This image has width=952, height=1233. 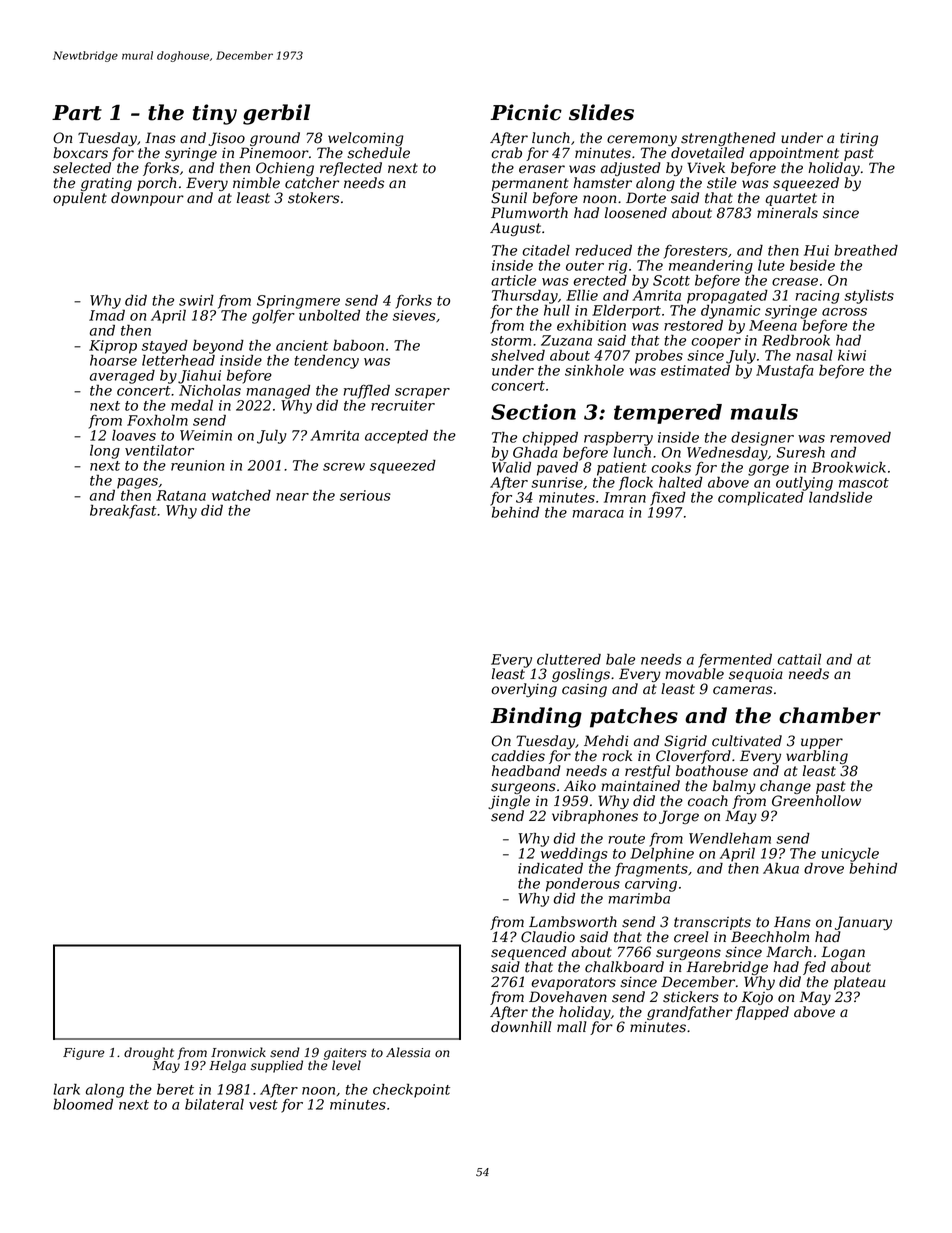 What do you see at coordinates (859, 139) in the image?
I see `tiring` at bounding box center [859, 139].
